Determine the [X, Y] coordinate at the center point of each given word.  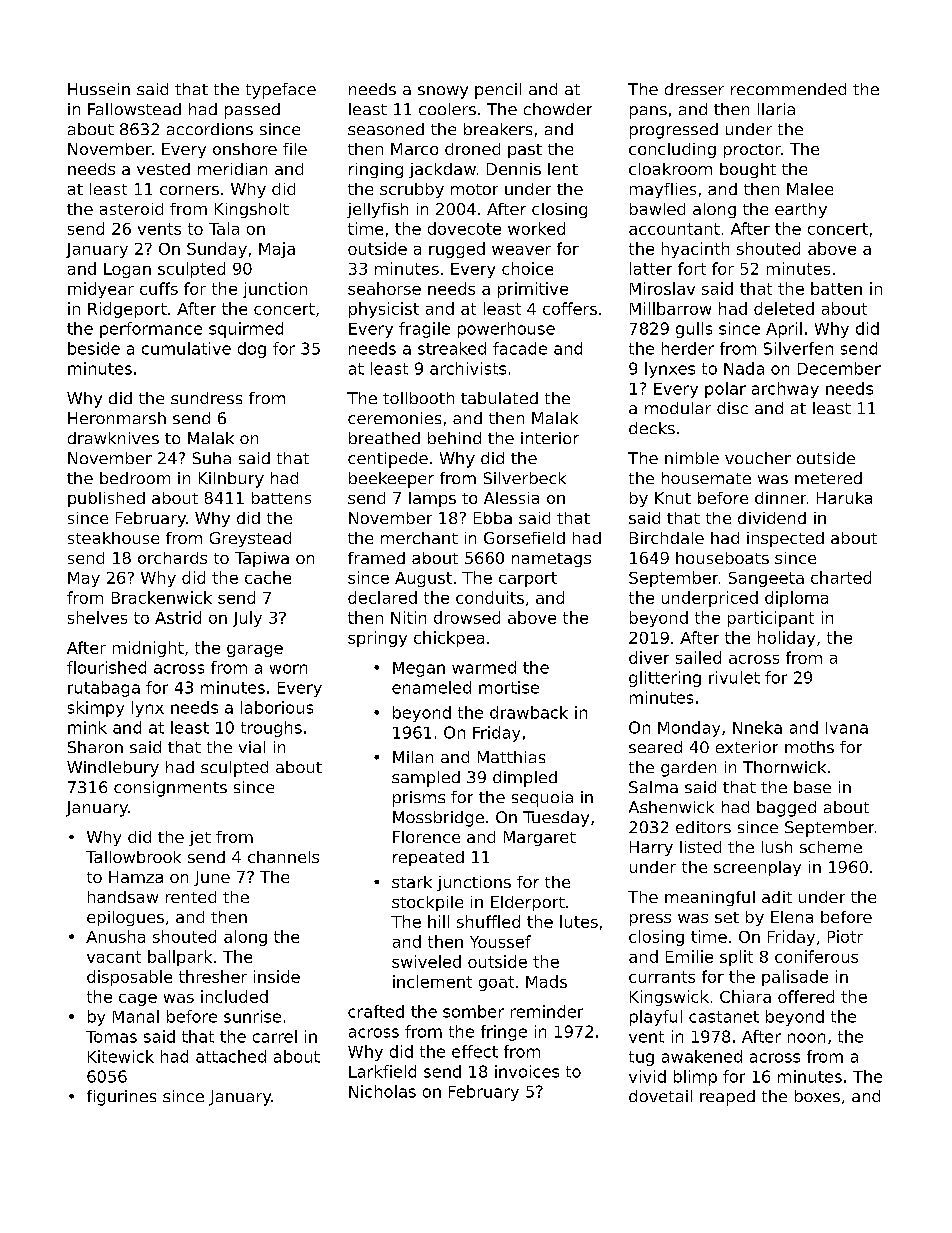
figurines [121, 1098]
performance [151, 330]
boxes [817, 1096]
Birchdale [667, 538]
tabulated [499, 398]
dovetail [660, 1096]
